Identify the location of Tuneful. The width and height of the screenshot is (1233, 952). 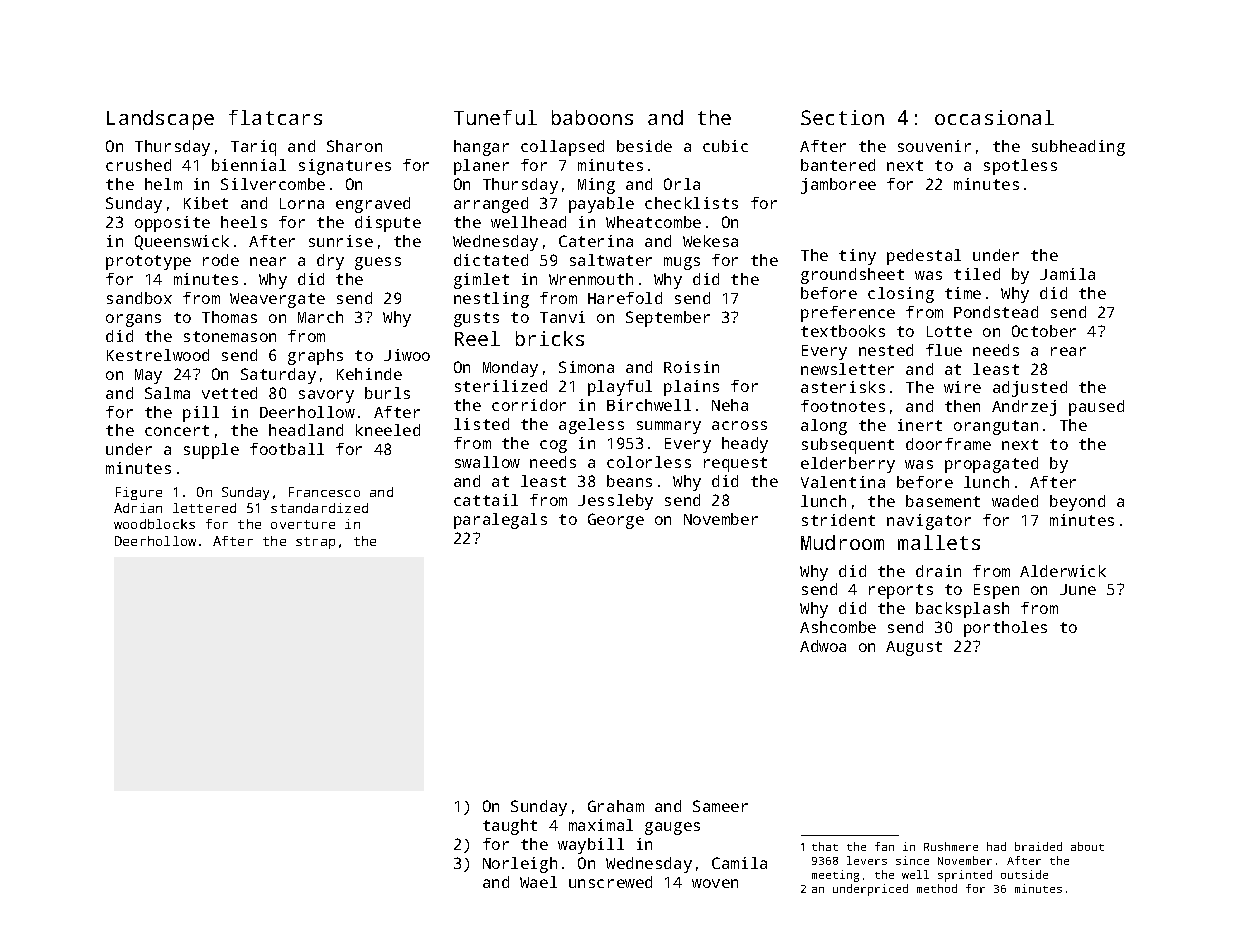
(495, 117).
